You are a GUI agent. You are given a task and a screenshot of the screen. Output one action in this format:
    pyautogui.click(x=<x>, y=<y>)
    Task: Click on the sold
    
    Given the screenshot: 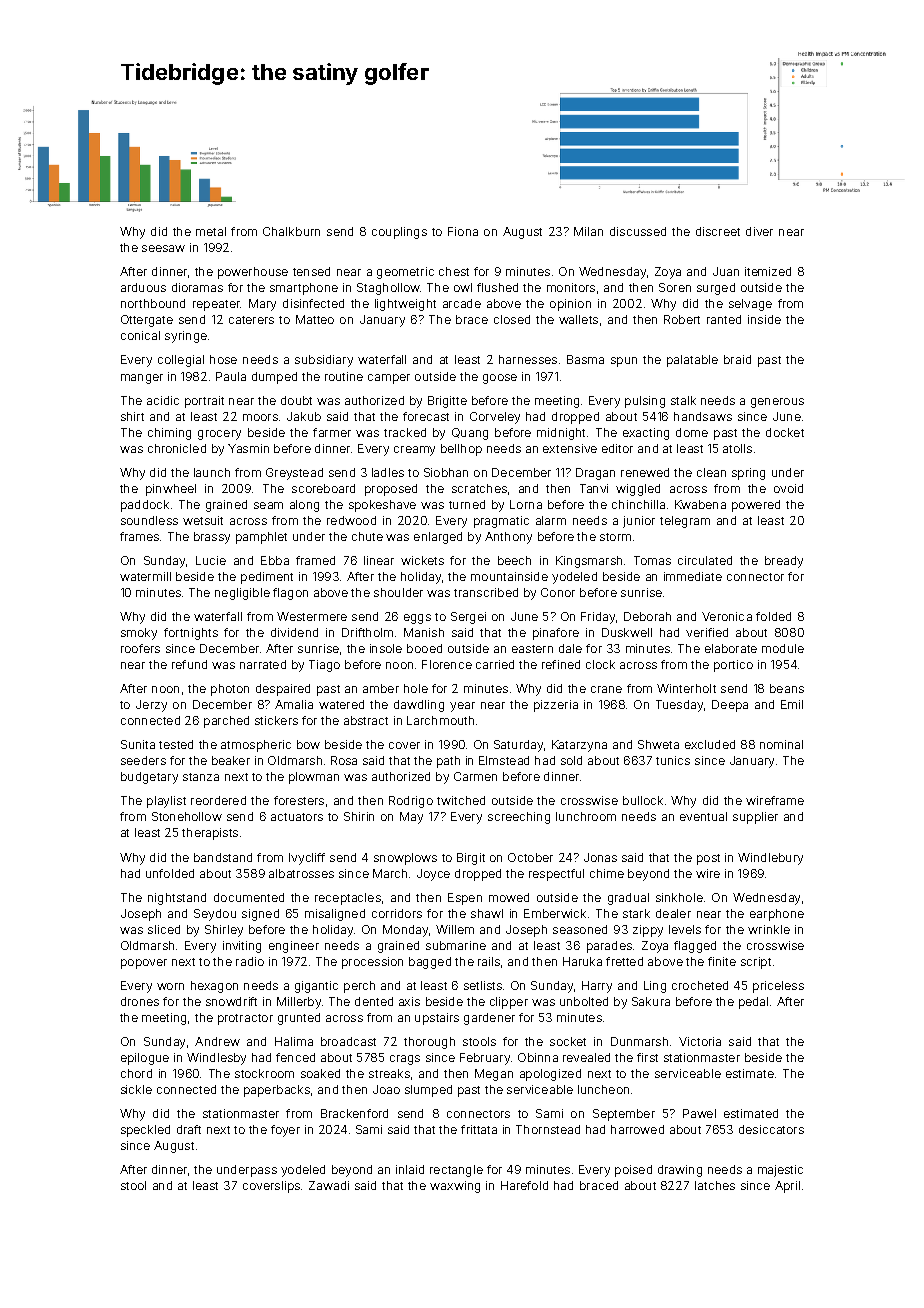 What is the action you would take?
    pyautogui.click(x=571, y=760)
